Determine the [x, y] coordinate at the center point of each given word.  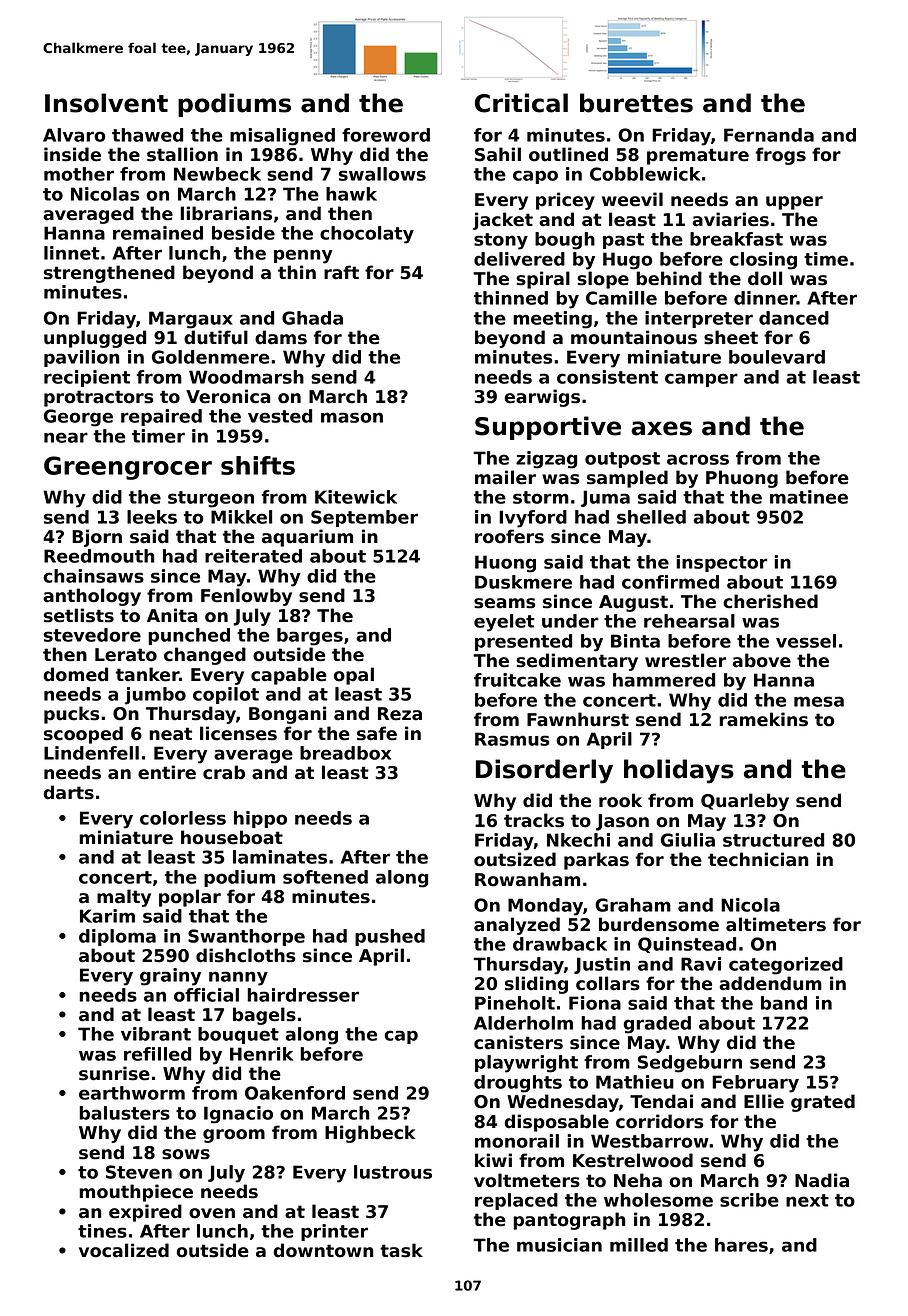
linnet [72, 253]
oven [212, 1213]
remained [158, 233]
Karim [107, 916]
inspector [722, 563]
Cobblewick [645, 174]
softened [325, 877]
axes [661, 428]
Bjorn [97, 538]
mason [352, 417]
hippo [260, 819]
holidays [679, 771]
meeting [552, 320]
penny [303, 256]
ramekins [763, 719]
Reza [400, 714]
